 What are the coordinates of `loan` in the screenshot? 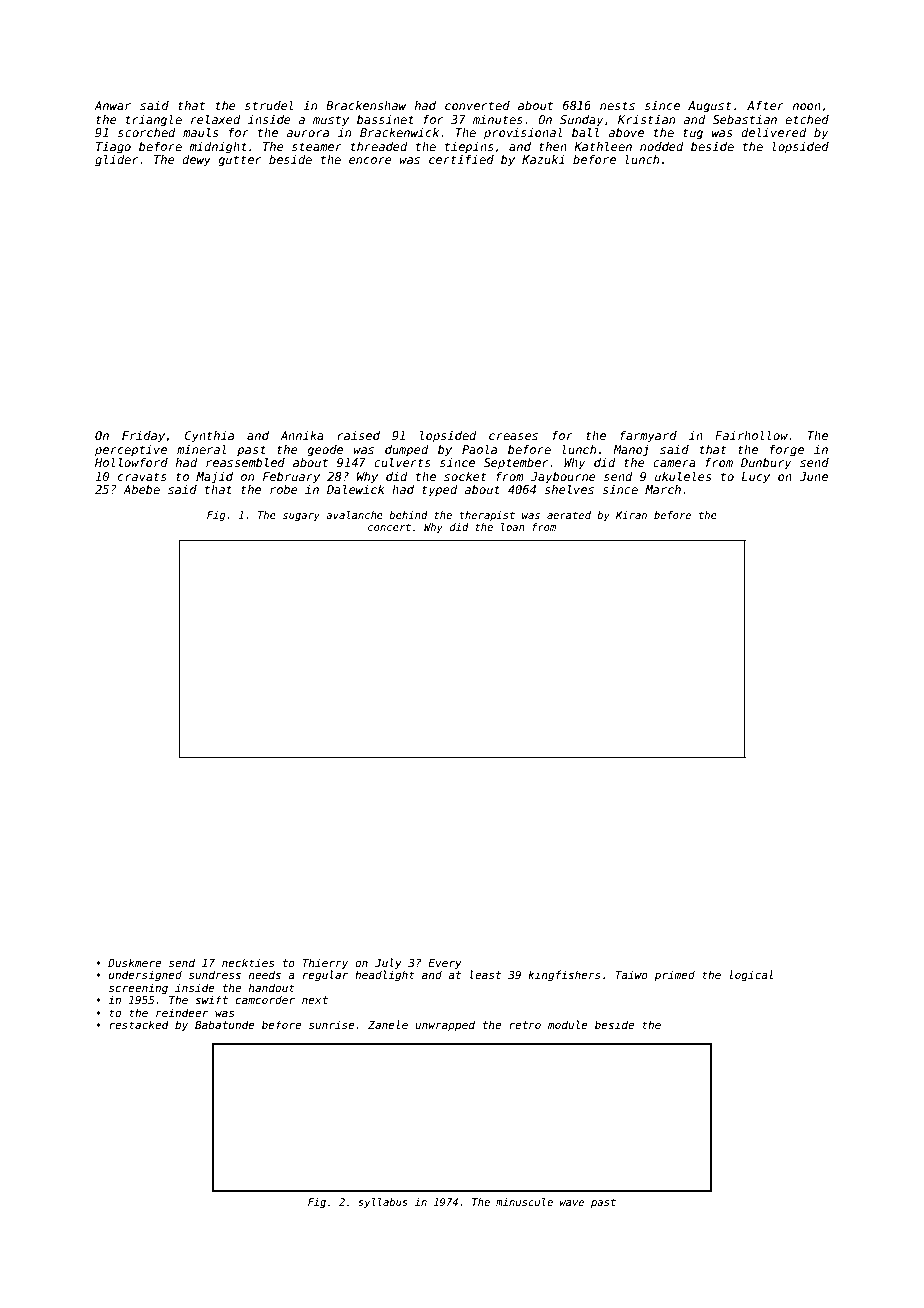 It's located at (513, 527).
